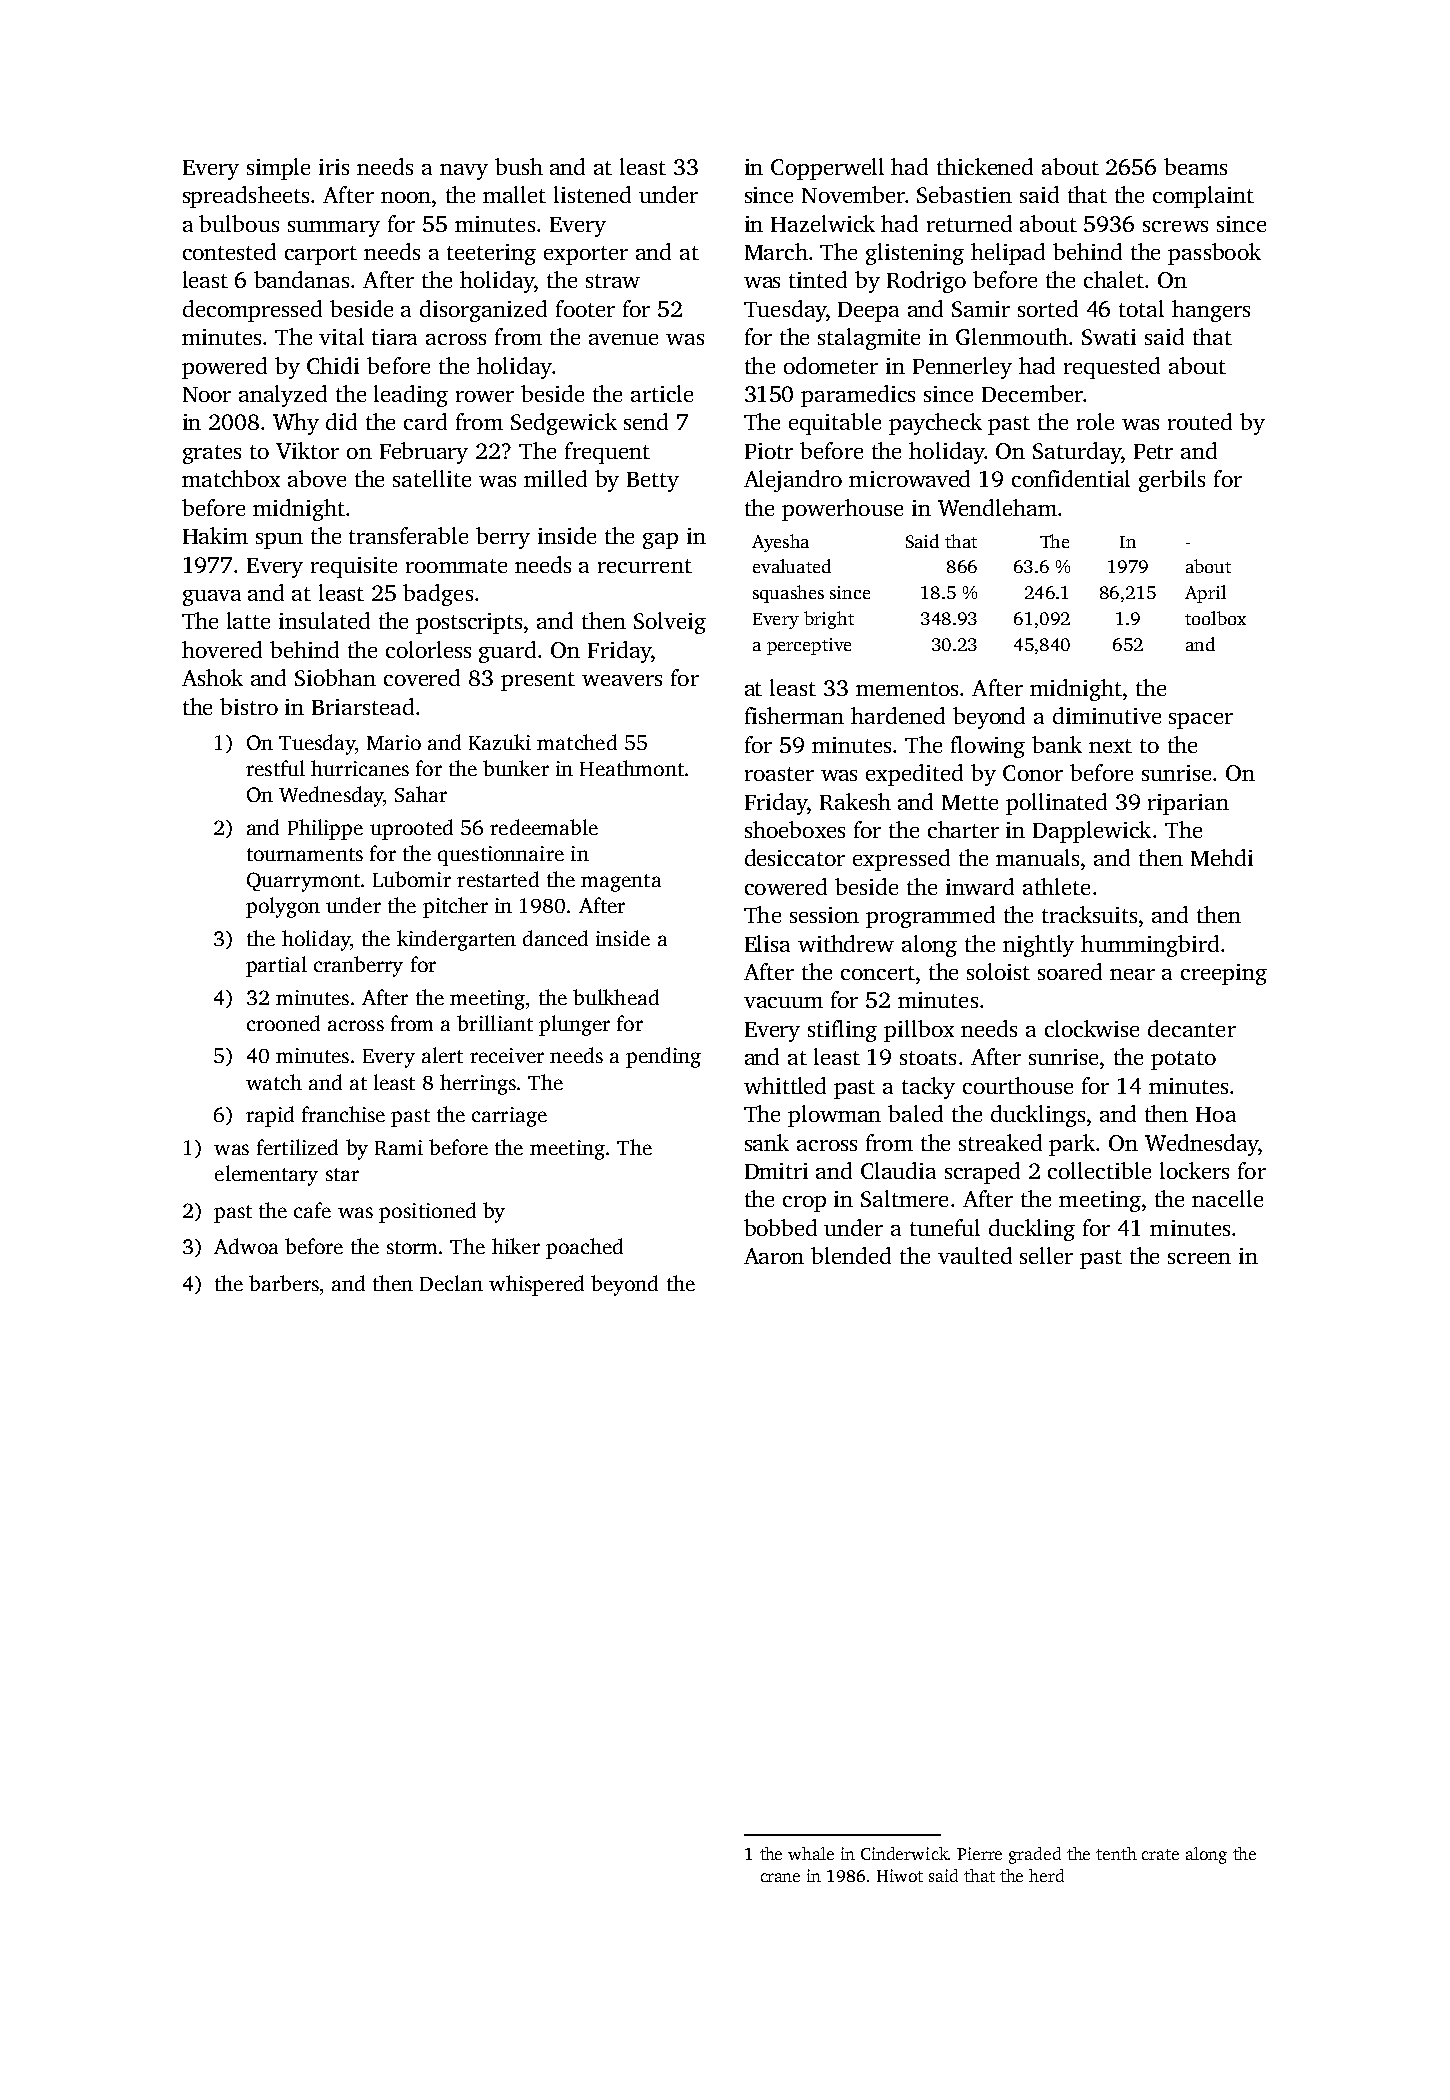 The width and height of the page is (1450, 2100). Describe the element at coordinates (1035, 1855) in the page. I see `graded` at that location.
